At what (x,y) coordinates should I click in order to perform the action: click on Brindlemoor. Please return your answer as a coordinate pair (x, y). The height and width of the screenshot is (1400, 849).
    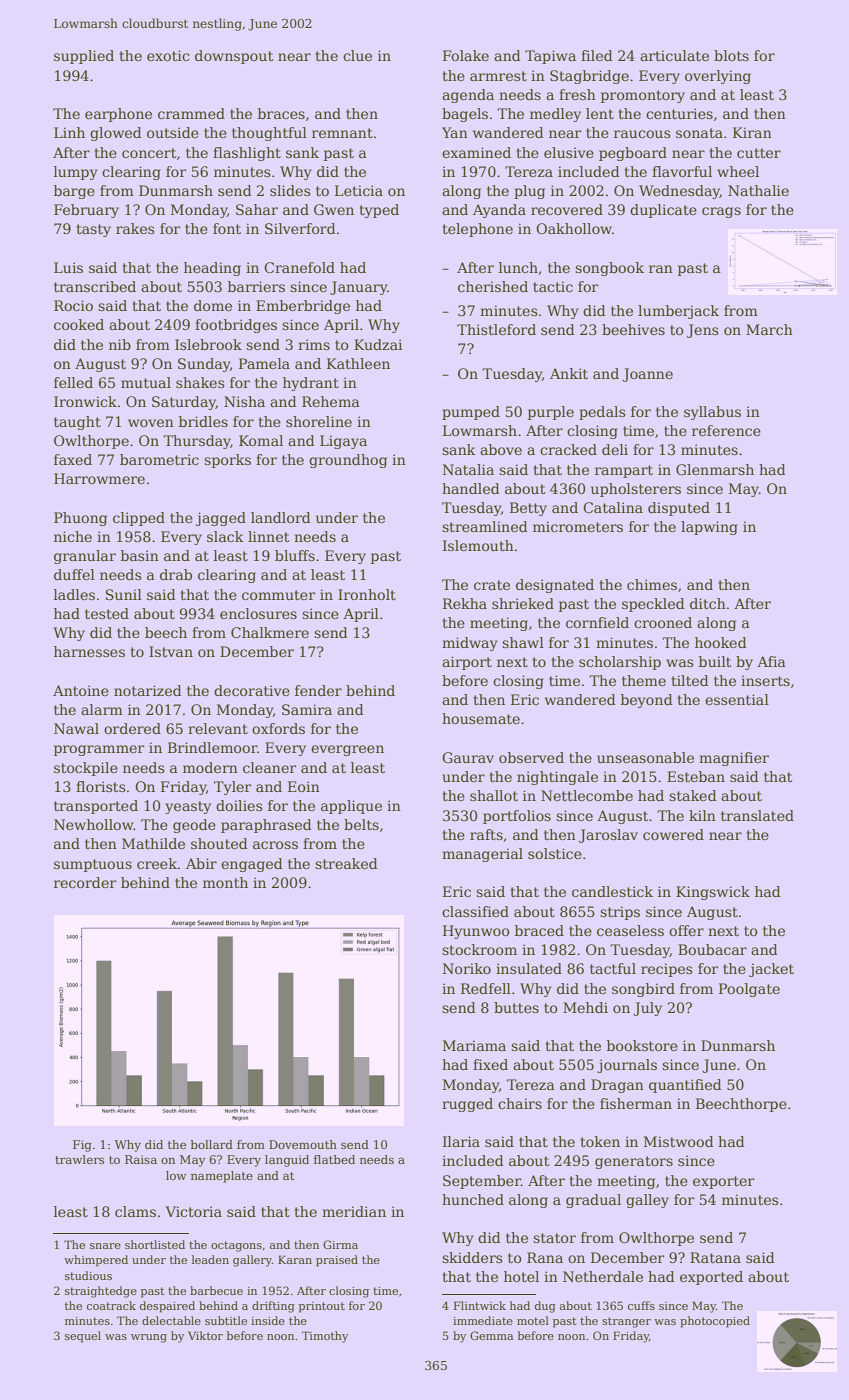
    Looking at the image, I should click on (212, 747).
